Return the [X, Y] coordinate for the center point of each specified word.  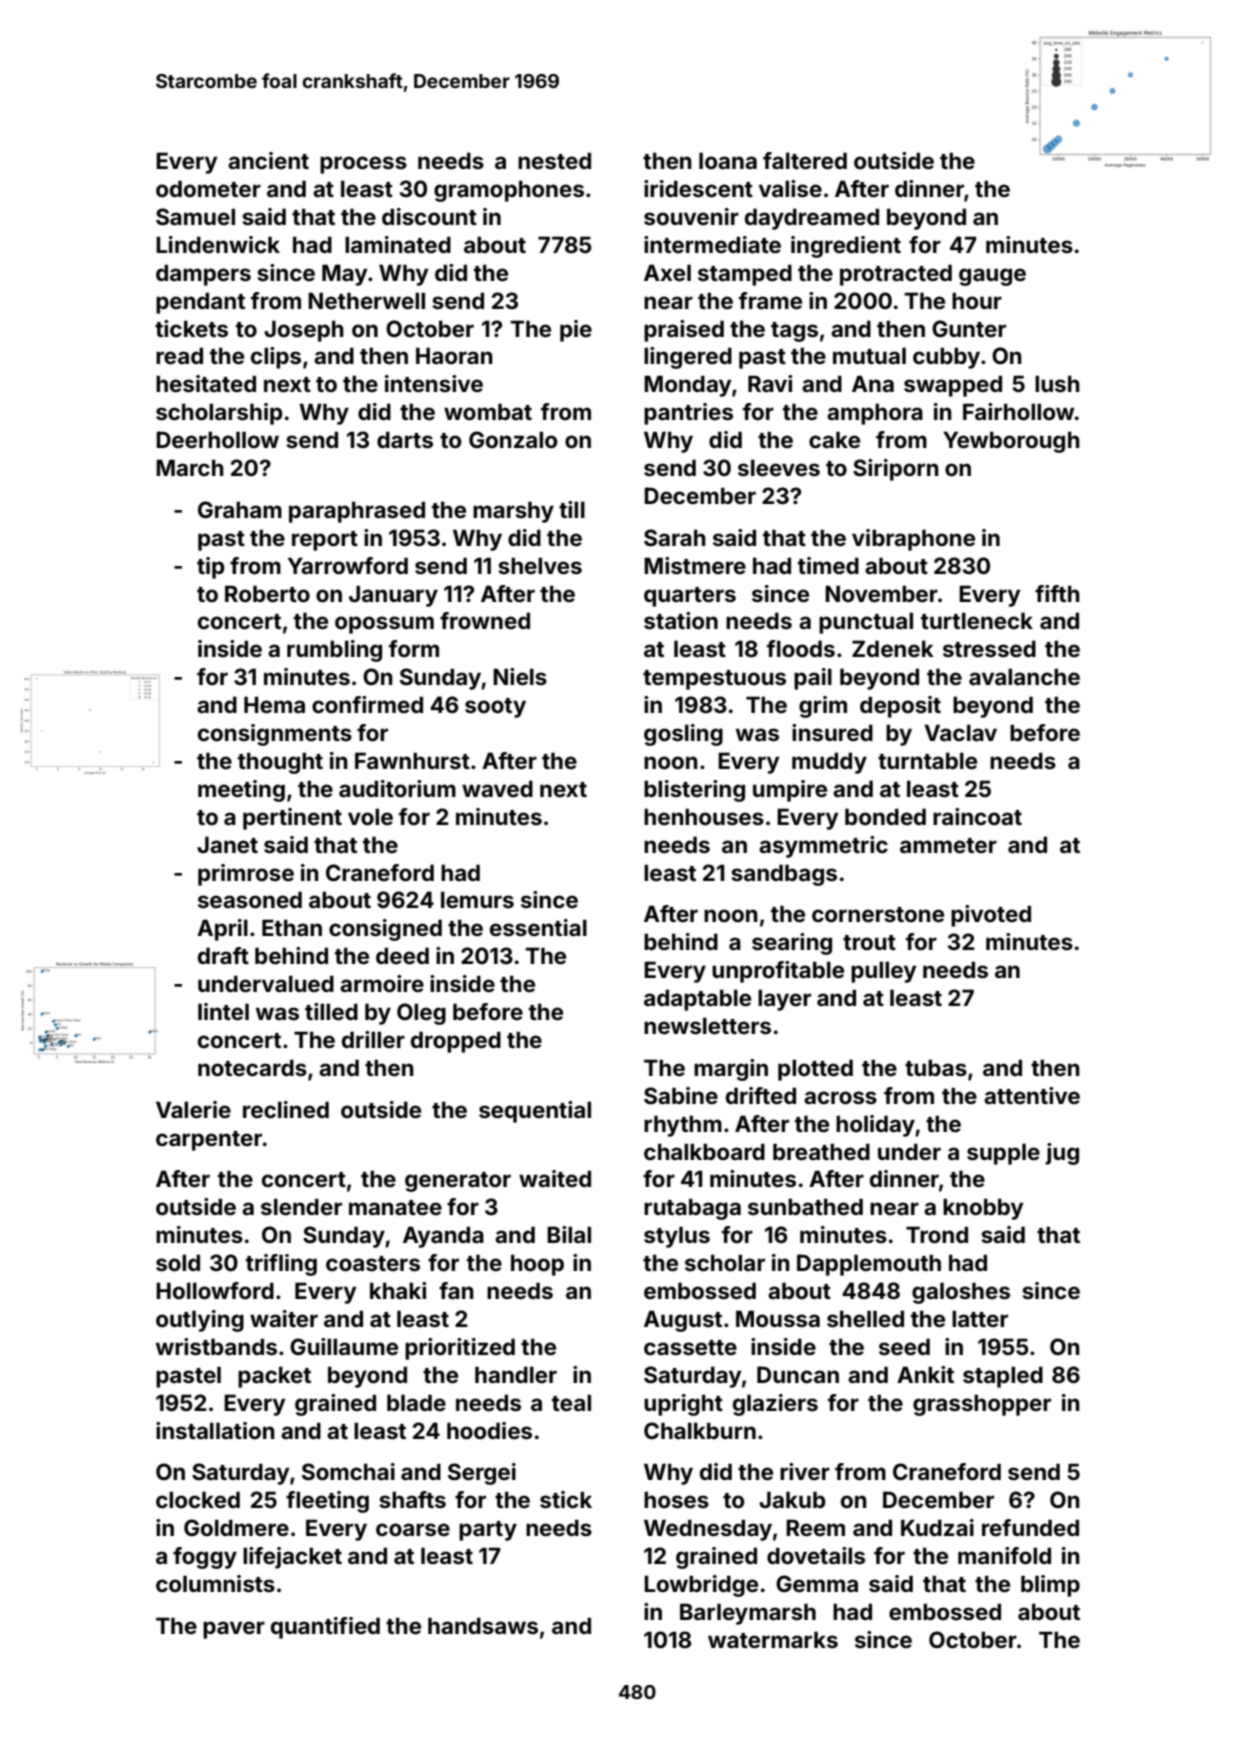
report [325, 541]
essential [538, 927]
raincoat [977, 816]
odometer [208, 188]
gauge [992, 277]
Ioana [728, 160]
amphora [875, 414]
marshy [513, 512]
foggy [205, 1558]
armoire [382, 983]
